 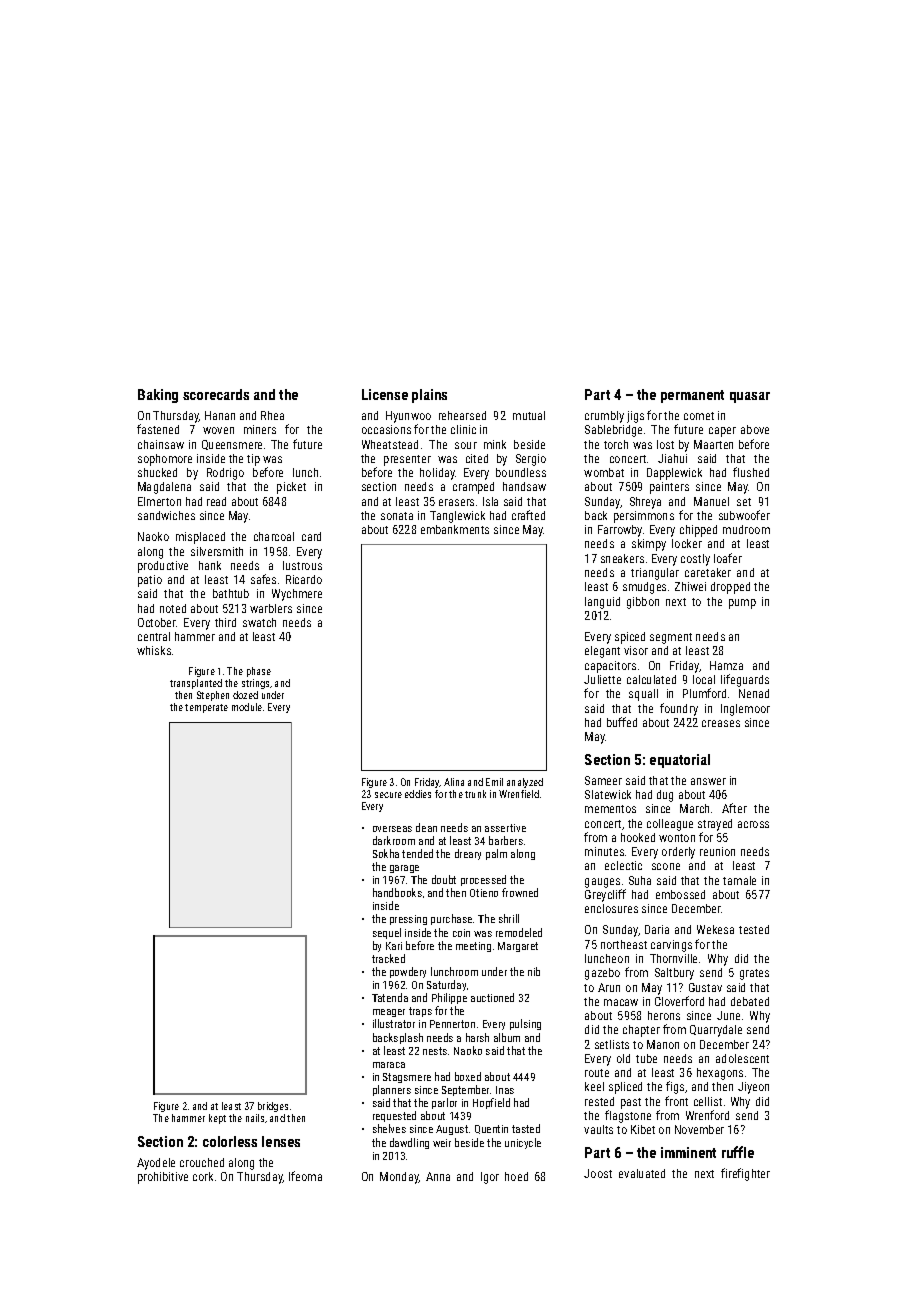 What do you see at coordinates (429, 396) in the screenshot?
I see `plains` at bounding box center [429, 396].
